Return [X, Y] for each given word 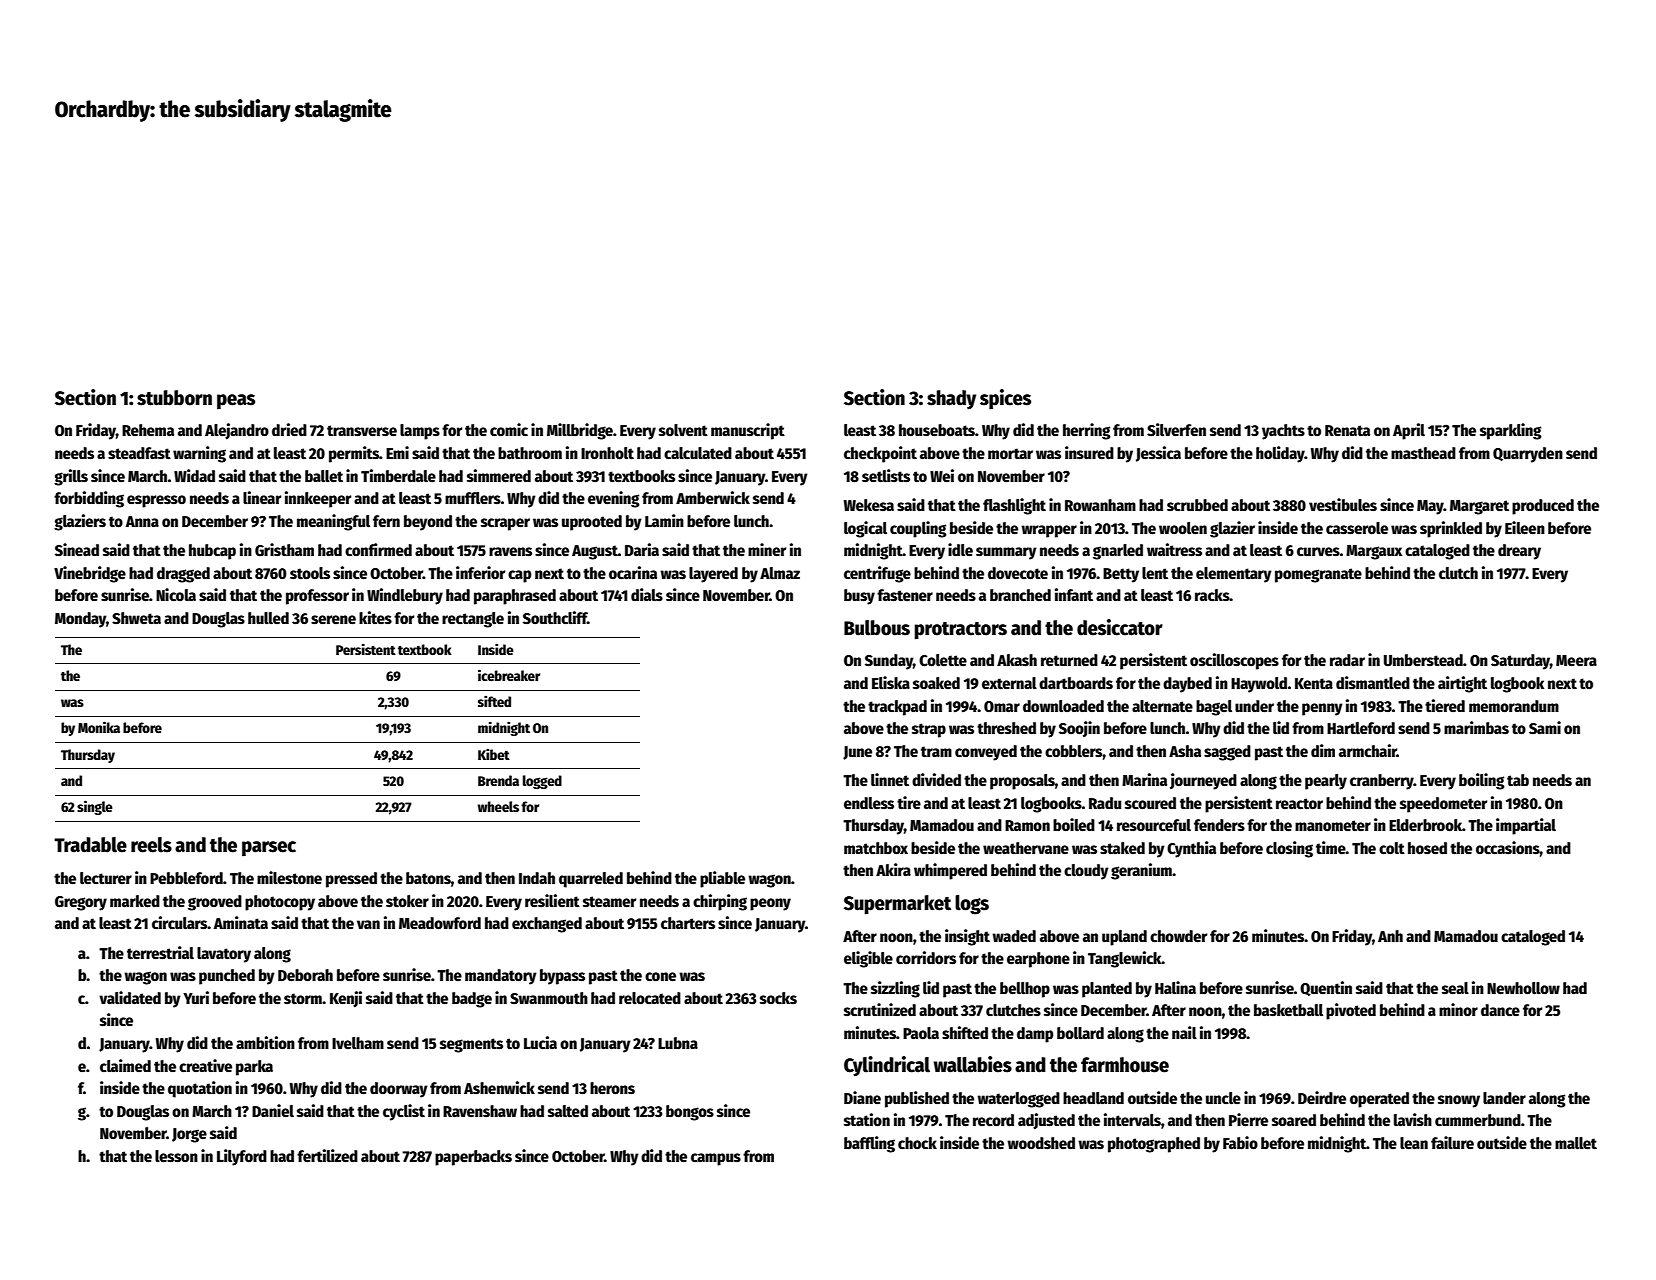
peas [236, 401]
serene [333, 620]
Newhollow [1523, 988]
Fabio [1240, 1143]
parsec [269, 848]
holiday [1280, 454]
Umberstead [1423, 660]
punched [227, 977]
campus [716, 1159]
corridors [926, 958]
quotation [200, 1089]
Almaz [780, 573]
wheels [498, 806]
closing [1289, 849]
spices [1005, 399]
